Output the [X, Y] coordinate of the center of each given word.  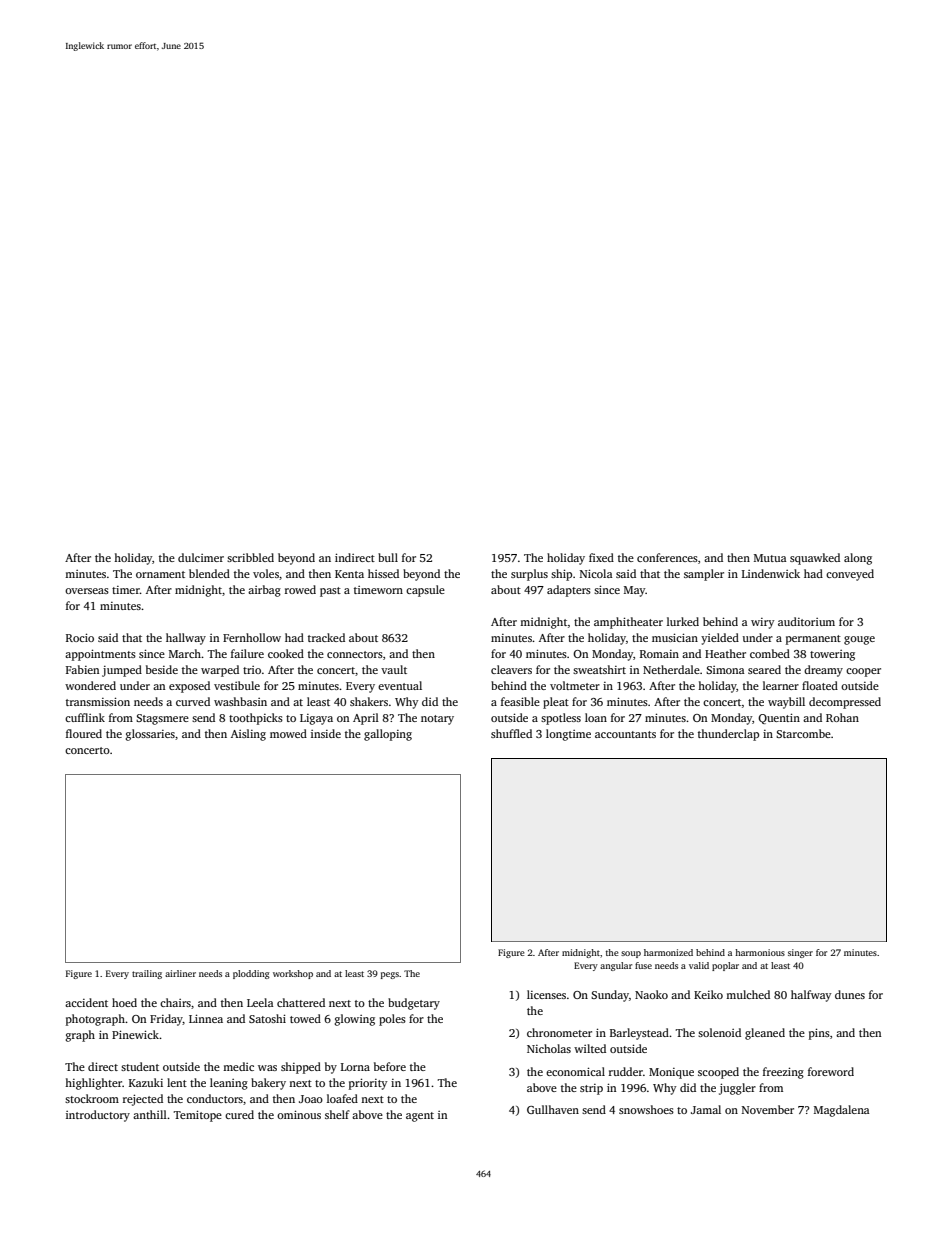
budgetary [414, 1004]
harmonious [760, 952]
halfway [811, 996]
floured [84, 733]
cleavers [511, 669]
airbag [264, 591]
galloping [388, 735]
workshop [293, 974]
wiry [763, 623]
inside [326, 733]
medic [238, 1066]
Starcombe [803, 733]
